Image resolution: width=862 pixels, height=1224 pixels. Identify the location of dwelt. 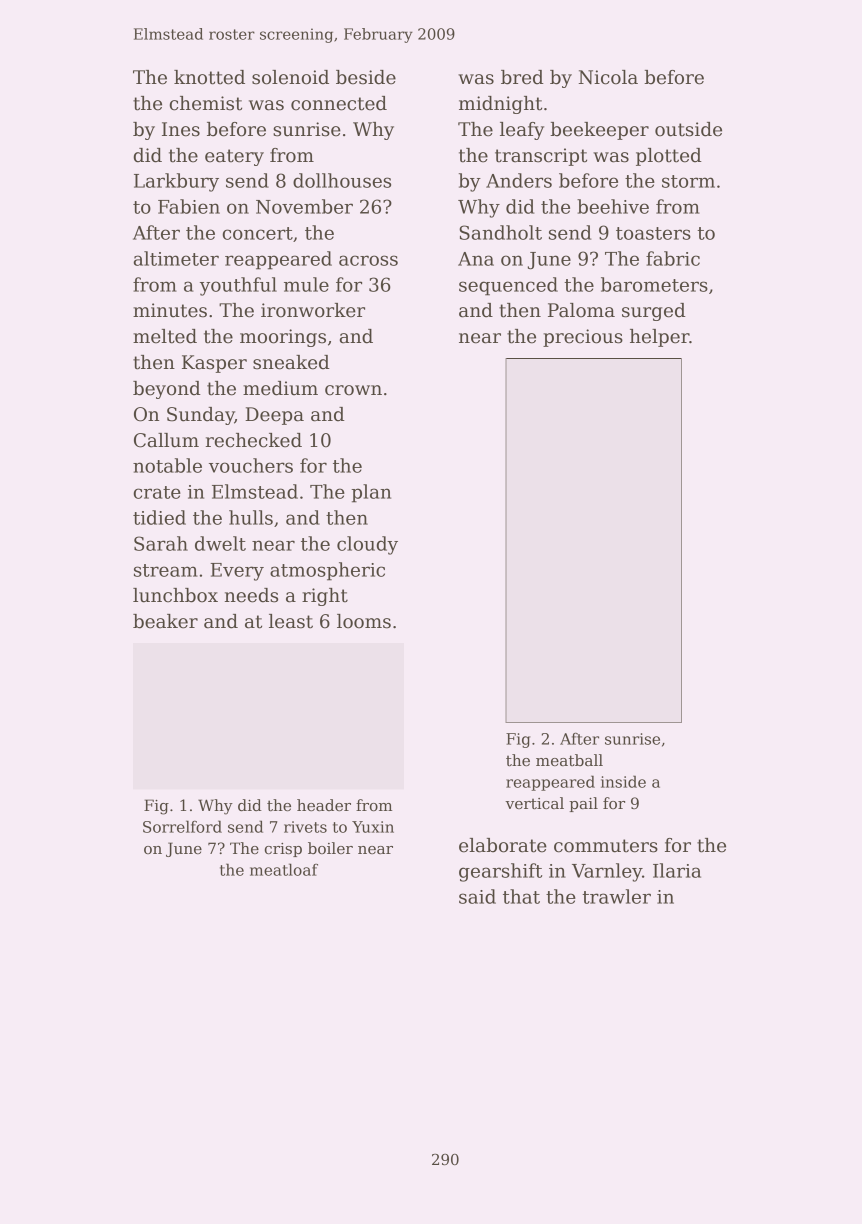
(220, 543).
